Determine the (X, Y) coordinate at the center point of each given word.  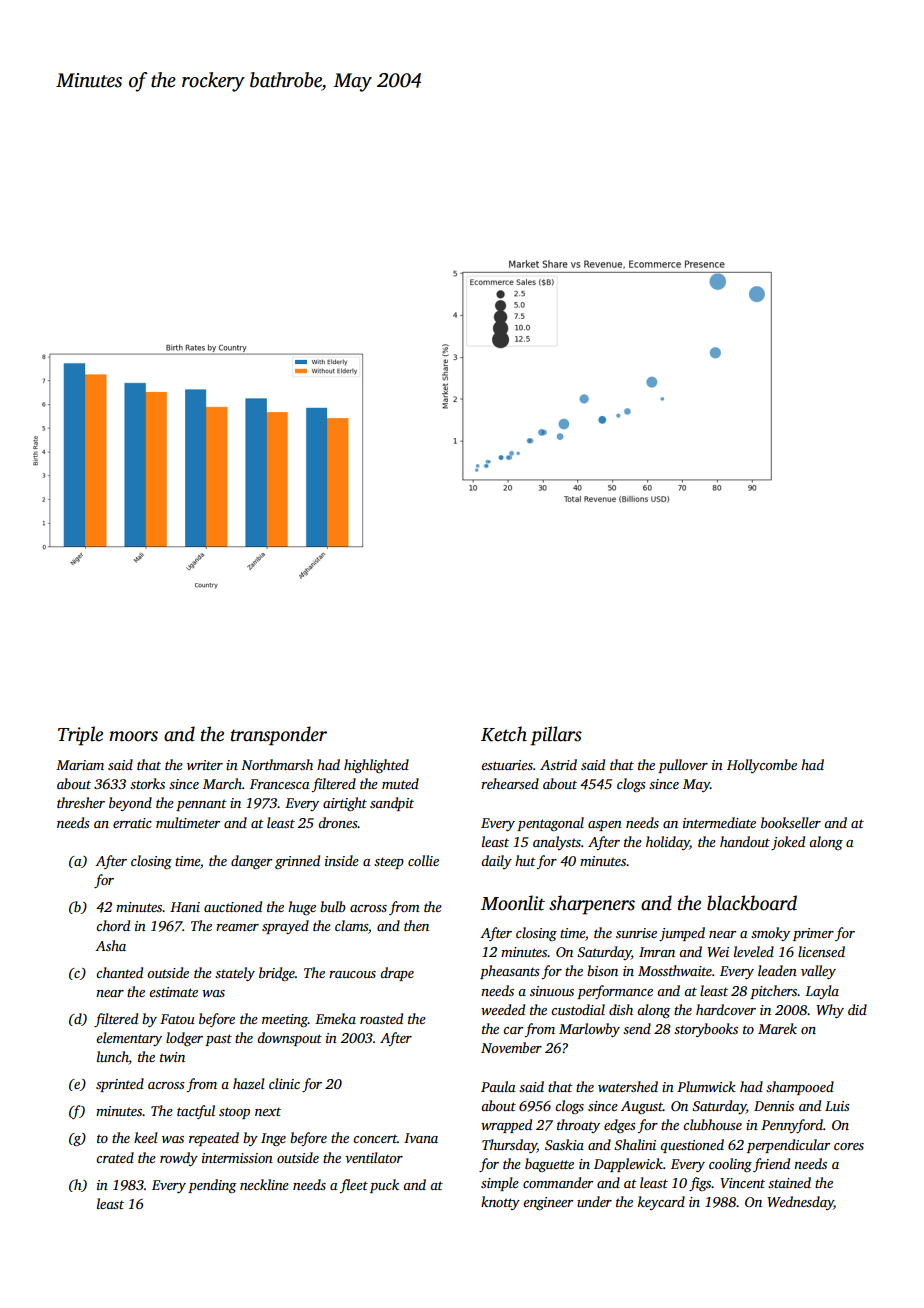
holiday (668, 843)
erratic (132, 823)
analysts (557, 843)
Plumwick (706, 1086)
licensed (821, 951)
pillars (556, 736)
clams (351, 925)
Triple (80, 736)
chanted (119, 972)
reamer (237, 927)
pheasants (510, 972)
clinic (284, 1083)
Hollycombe (762, 766)
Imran (657, 952)
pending (212, 1186)
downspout (289, 1039)
